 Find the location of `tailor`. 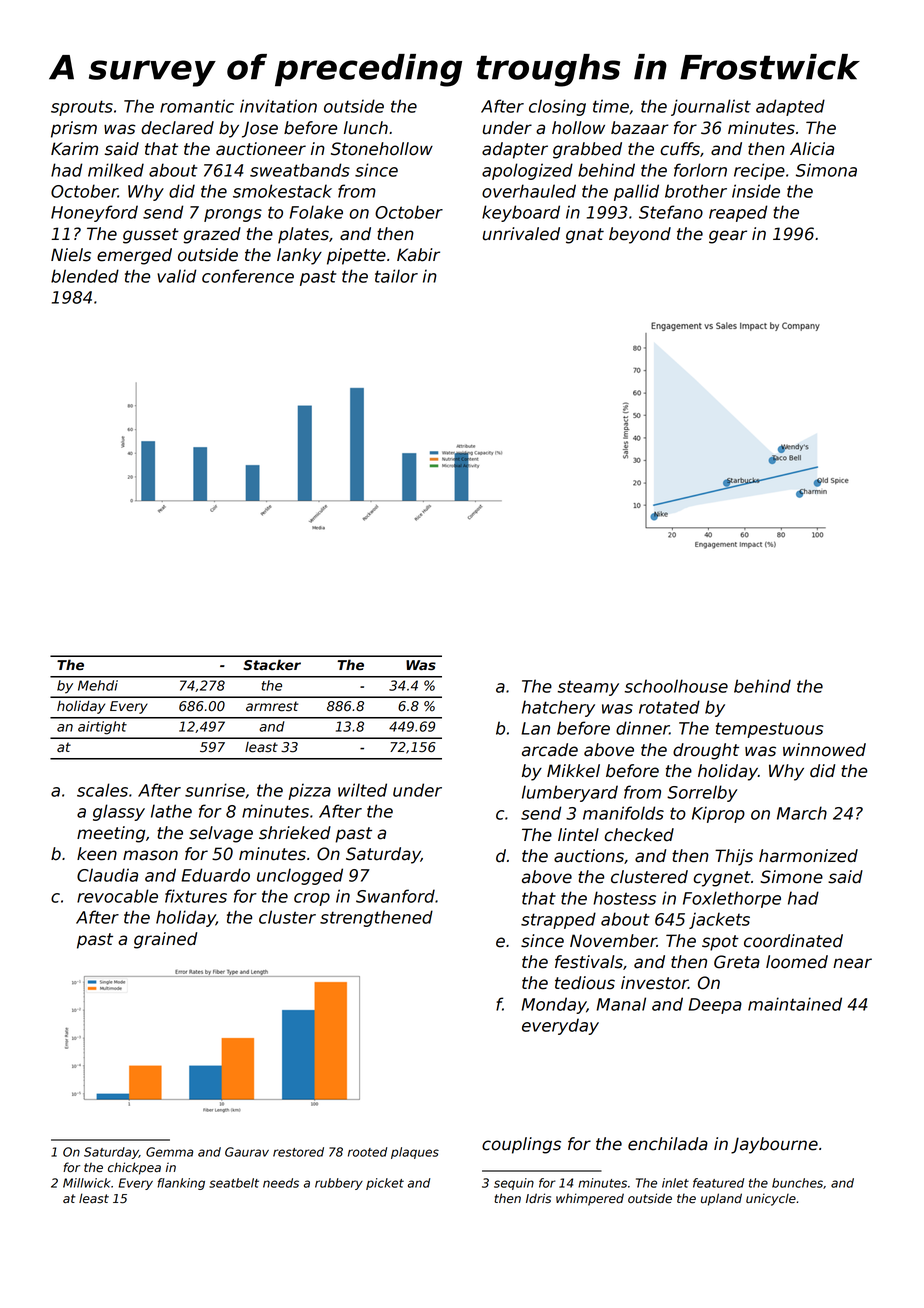

tailor is located at coordinates (396, 276).
